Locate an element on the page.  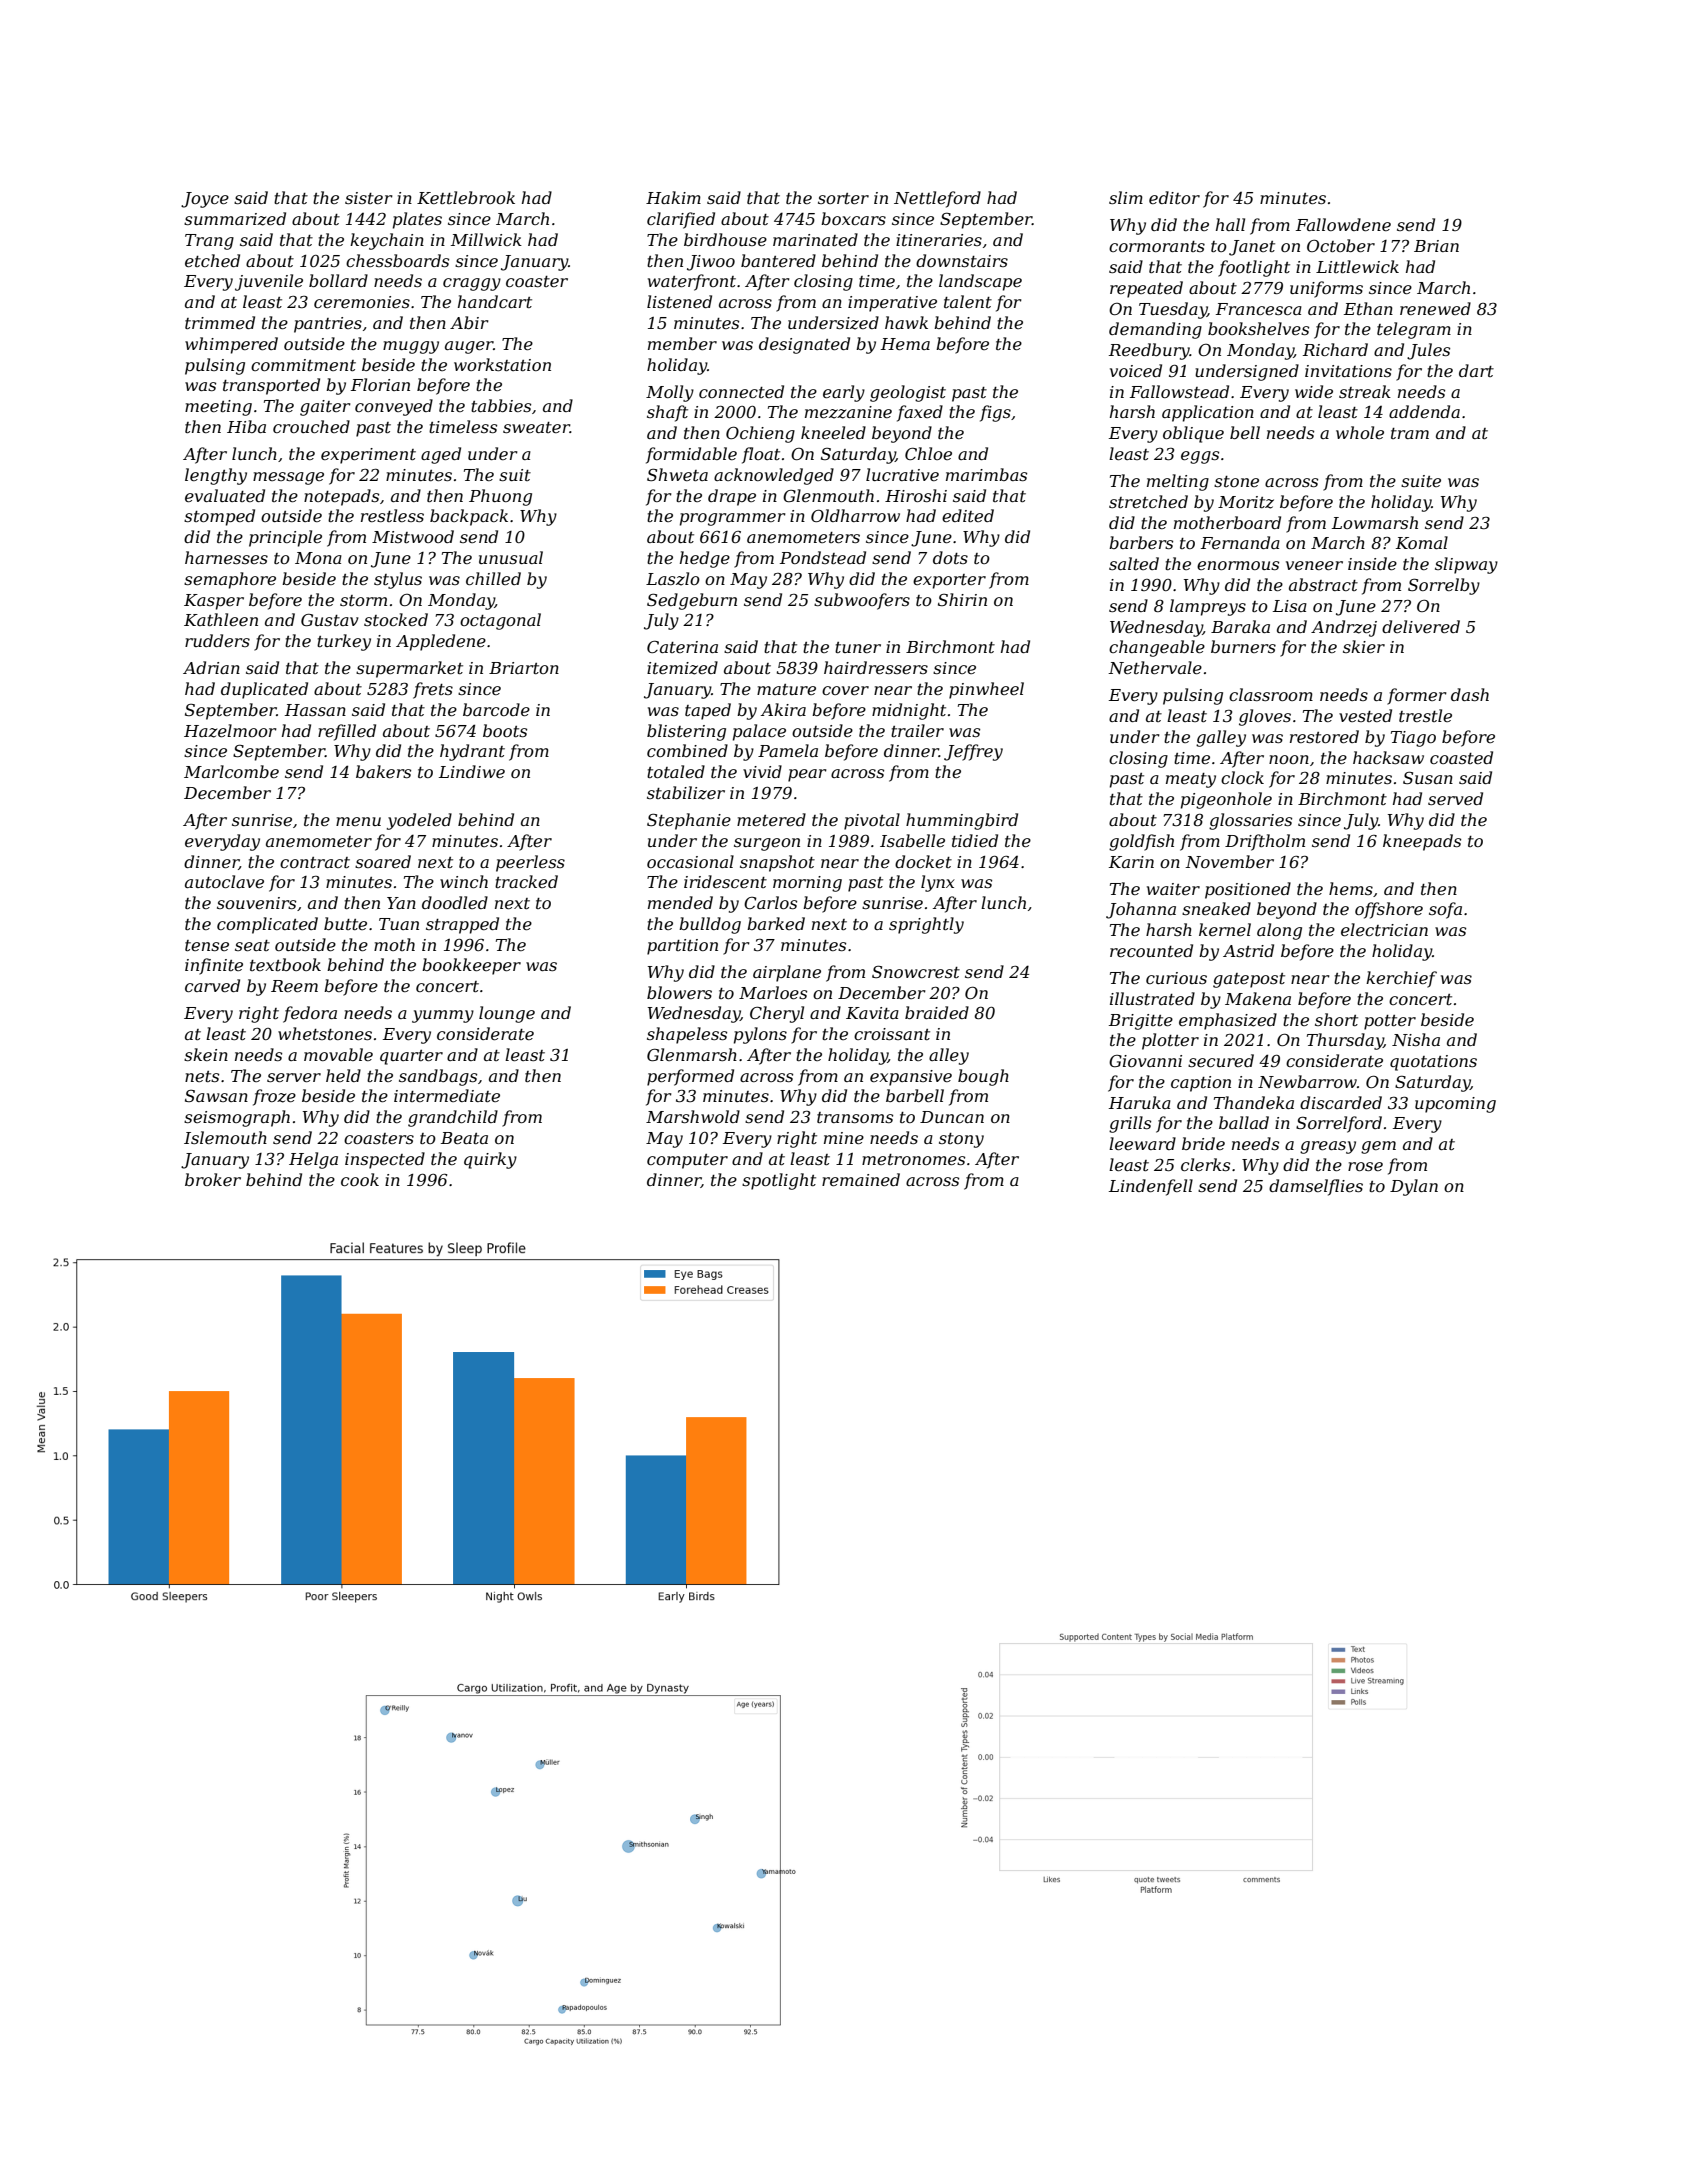
waiter is located at coordinates (1173, 889).
